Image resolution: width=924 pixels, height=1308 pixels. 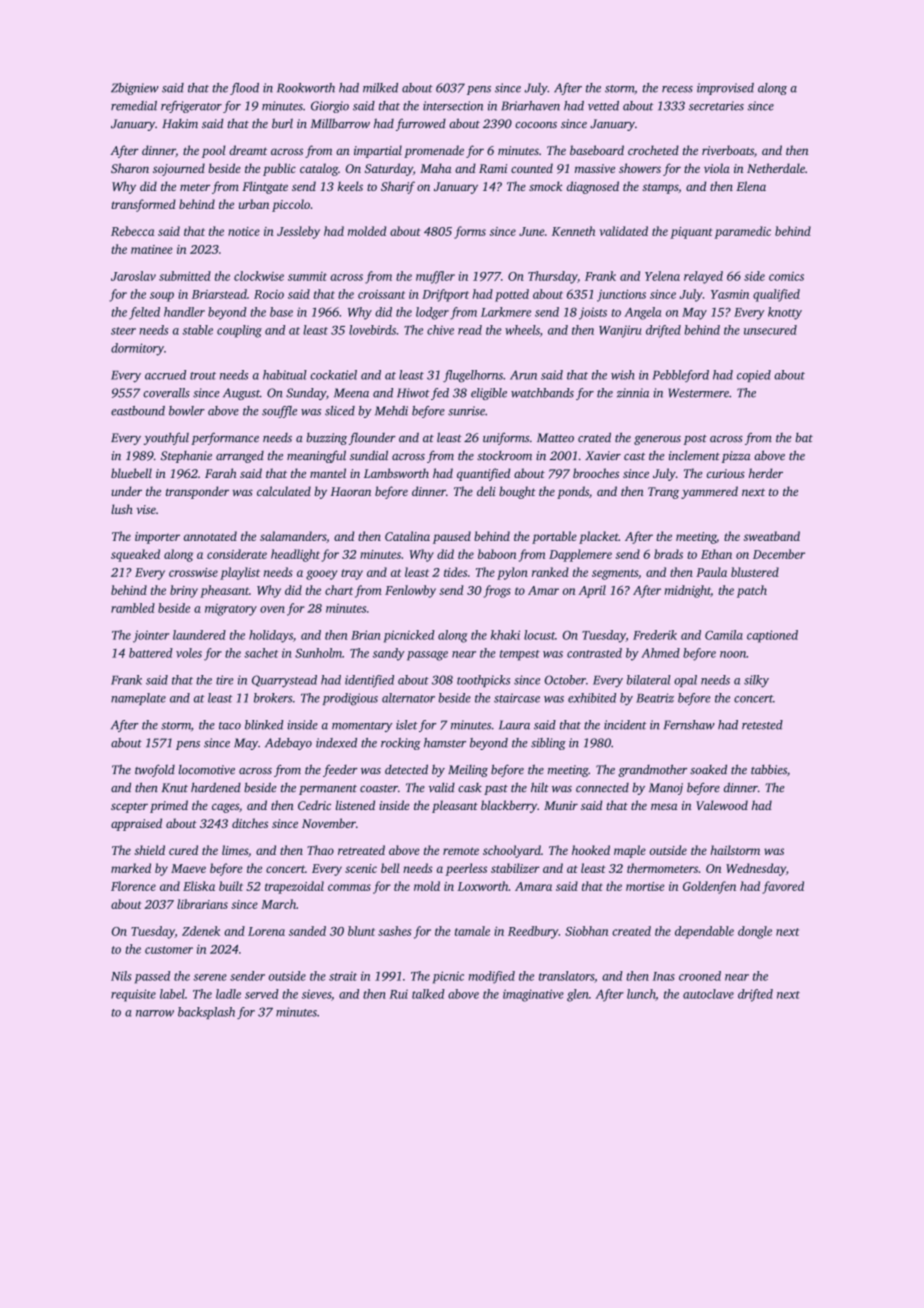 What do you see at coordinates (530, 106) in the image?
I see `Briarhaven` at bounding box center [530, 106].
